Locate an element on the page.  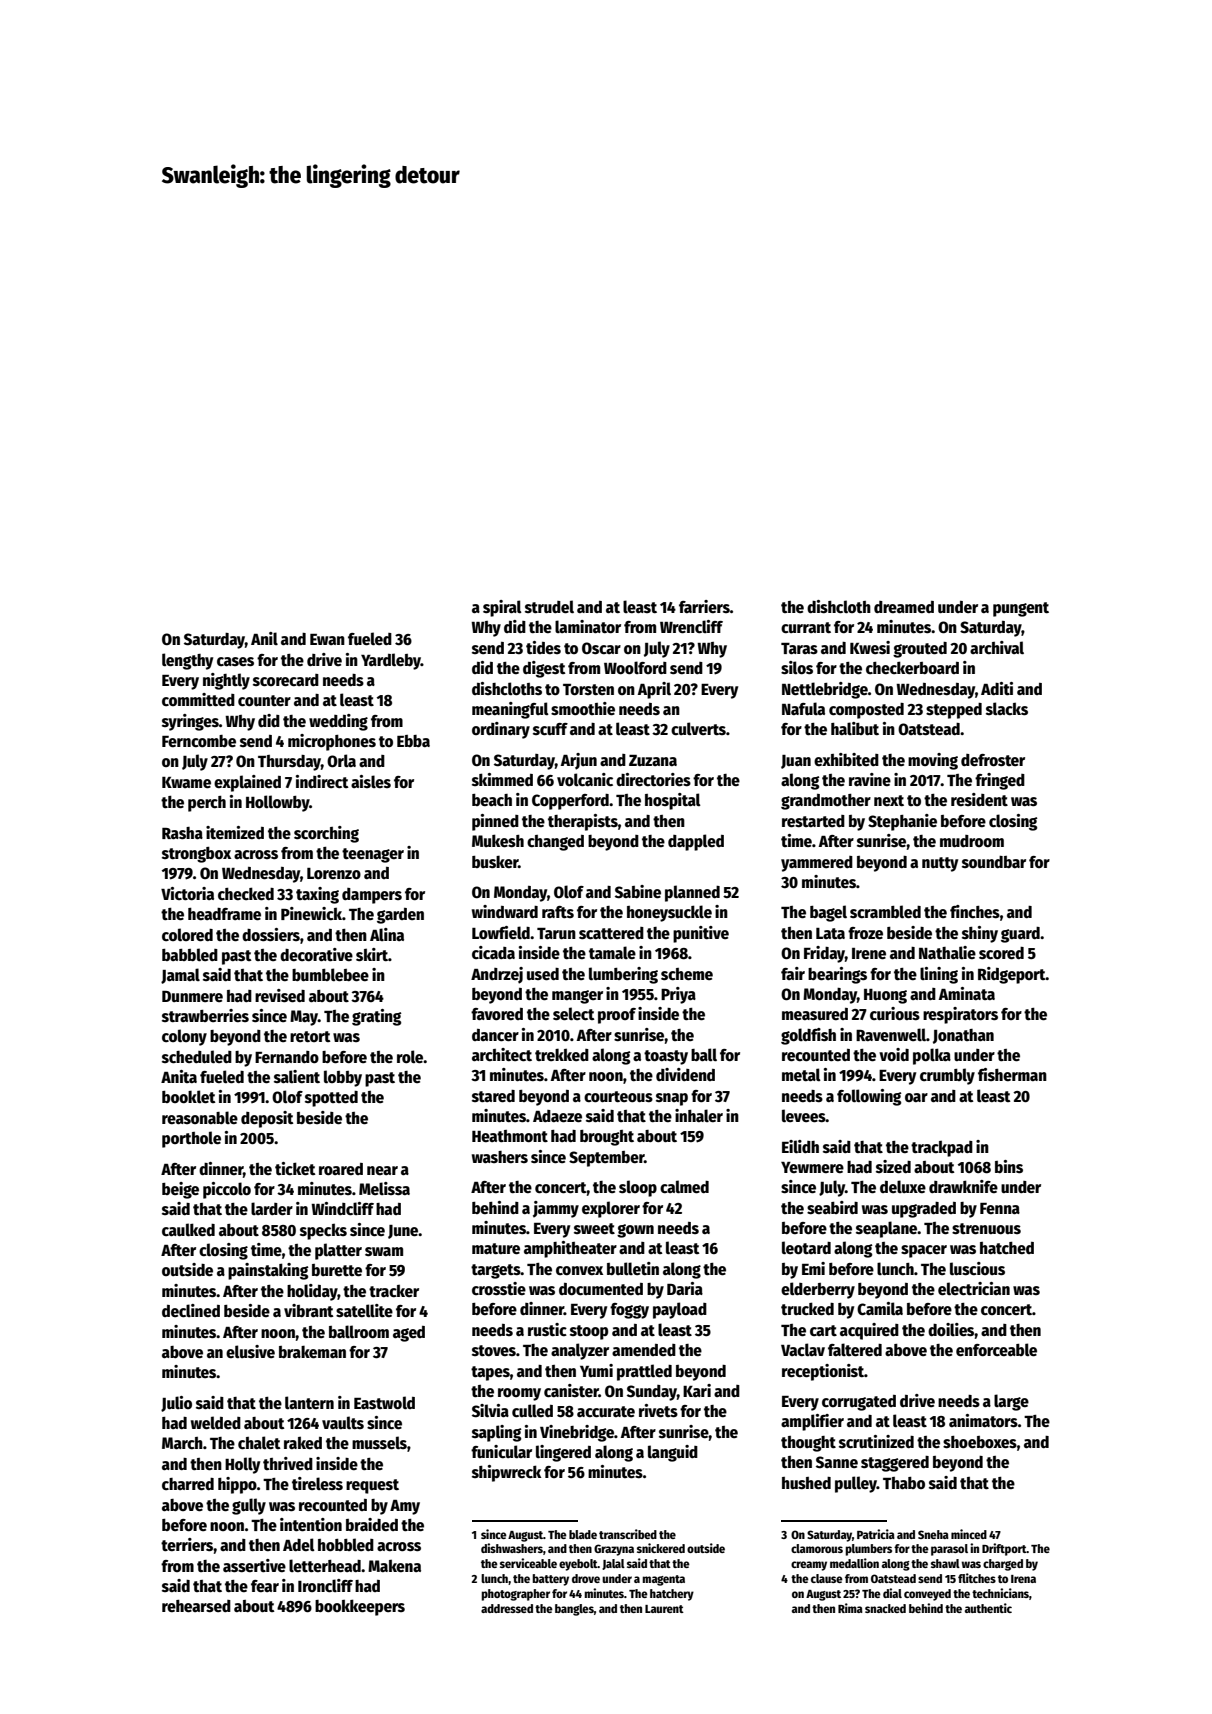
elderberry is located at coordinates (818, 1290).
